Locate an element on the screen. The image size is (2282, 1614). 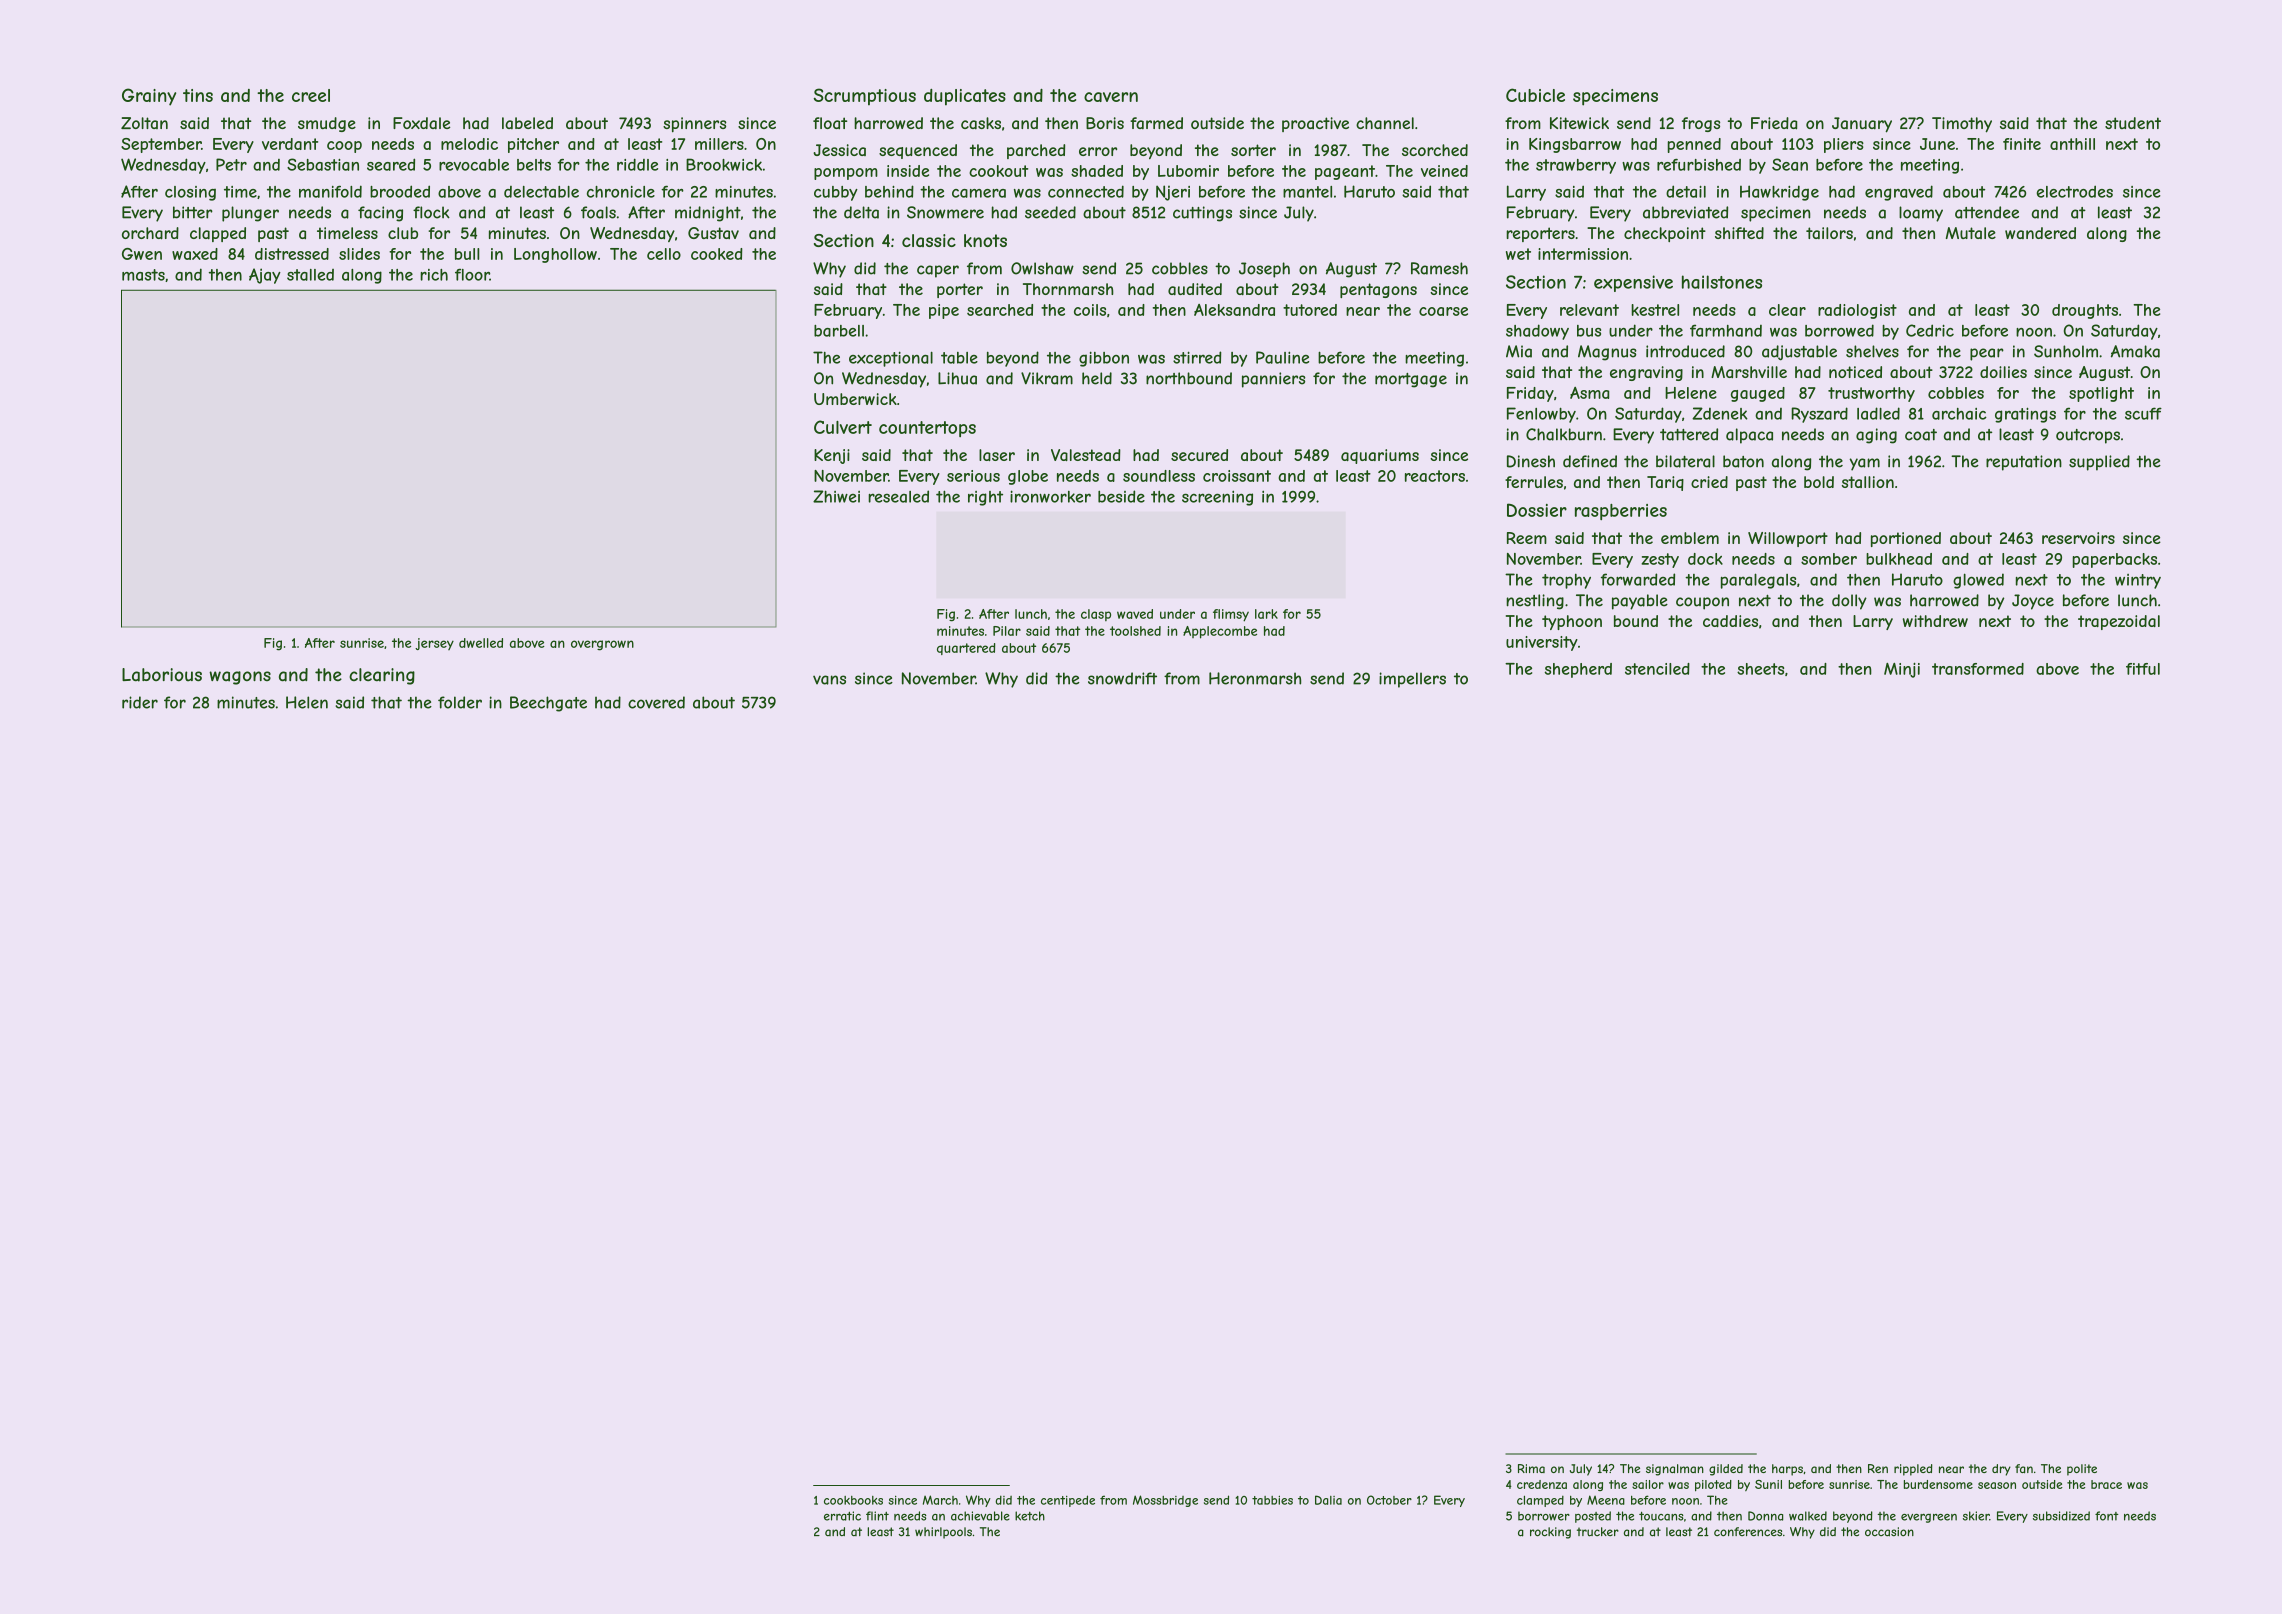
erratic is located at coordinates (842, 1516).
